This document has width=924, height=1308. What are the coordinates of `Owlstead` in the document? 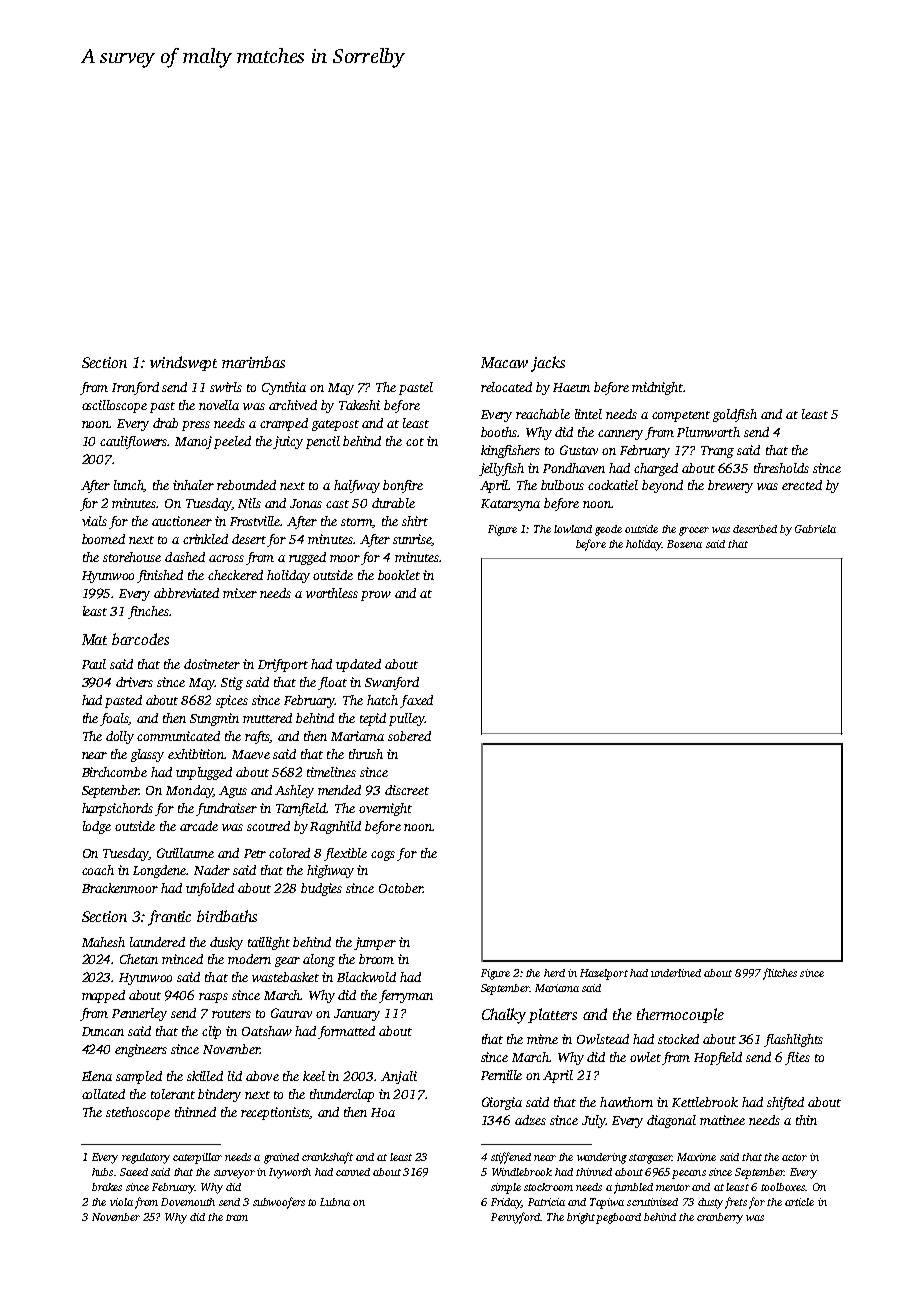 It's located at (603, 1039).
